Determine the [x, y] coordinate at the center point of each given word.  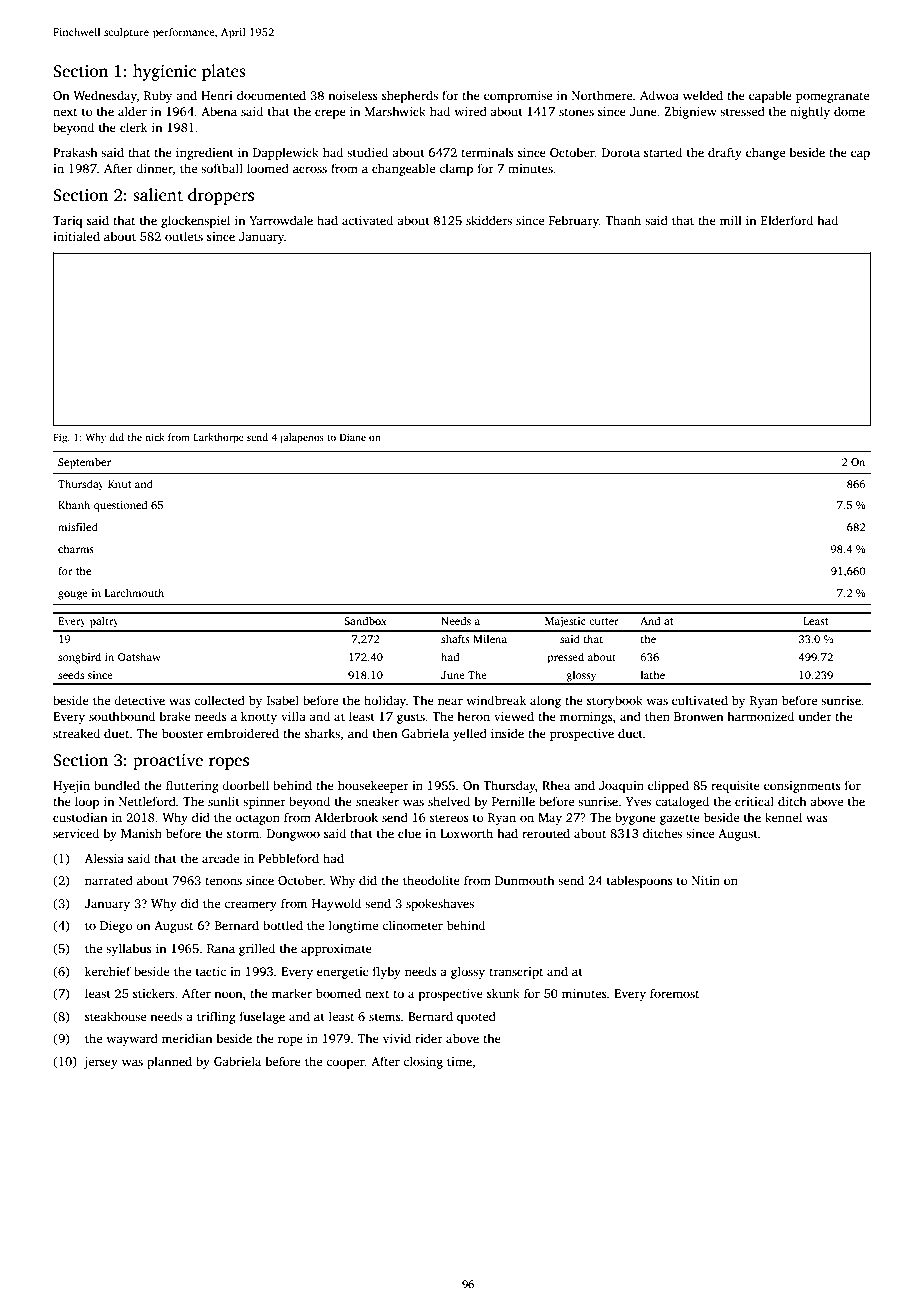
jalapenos [301, 438]
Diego [116, 927]
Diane [353, 437]
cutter [604, 621]
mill [731, 220]
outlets [184, 236]
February [574, 221]
